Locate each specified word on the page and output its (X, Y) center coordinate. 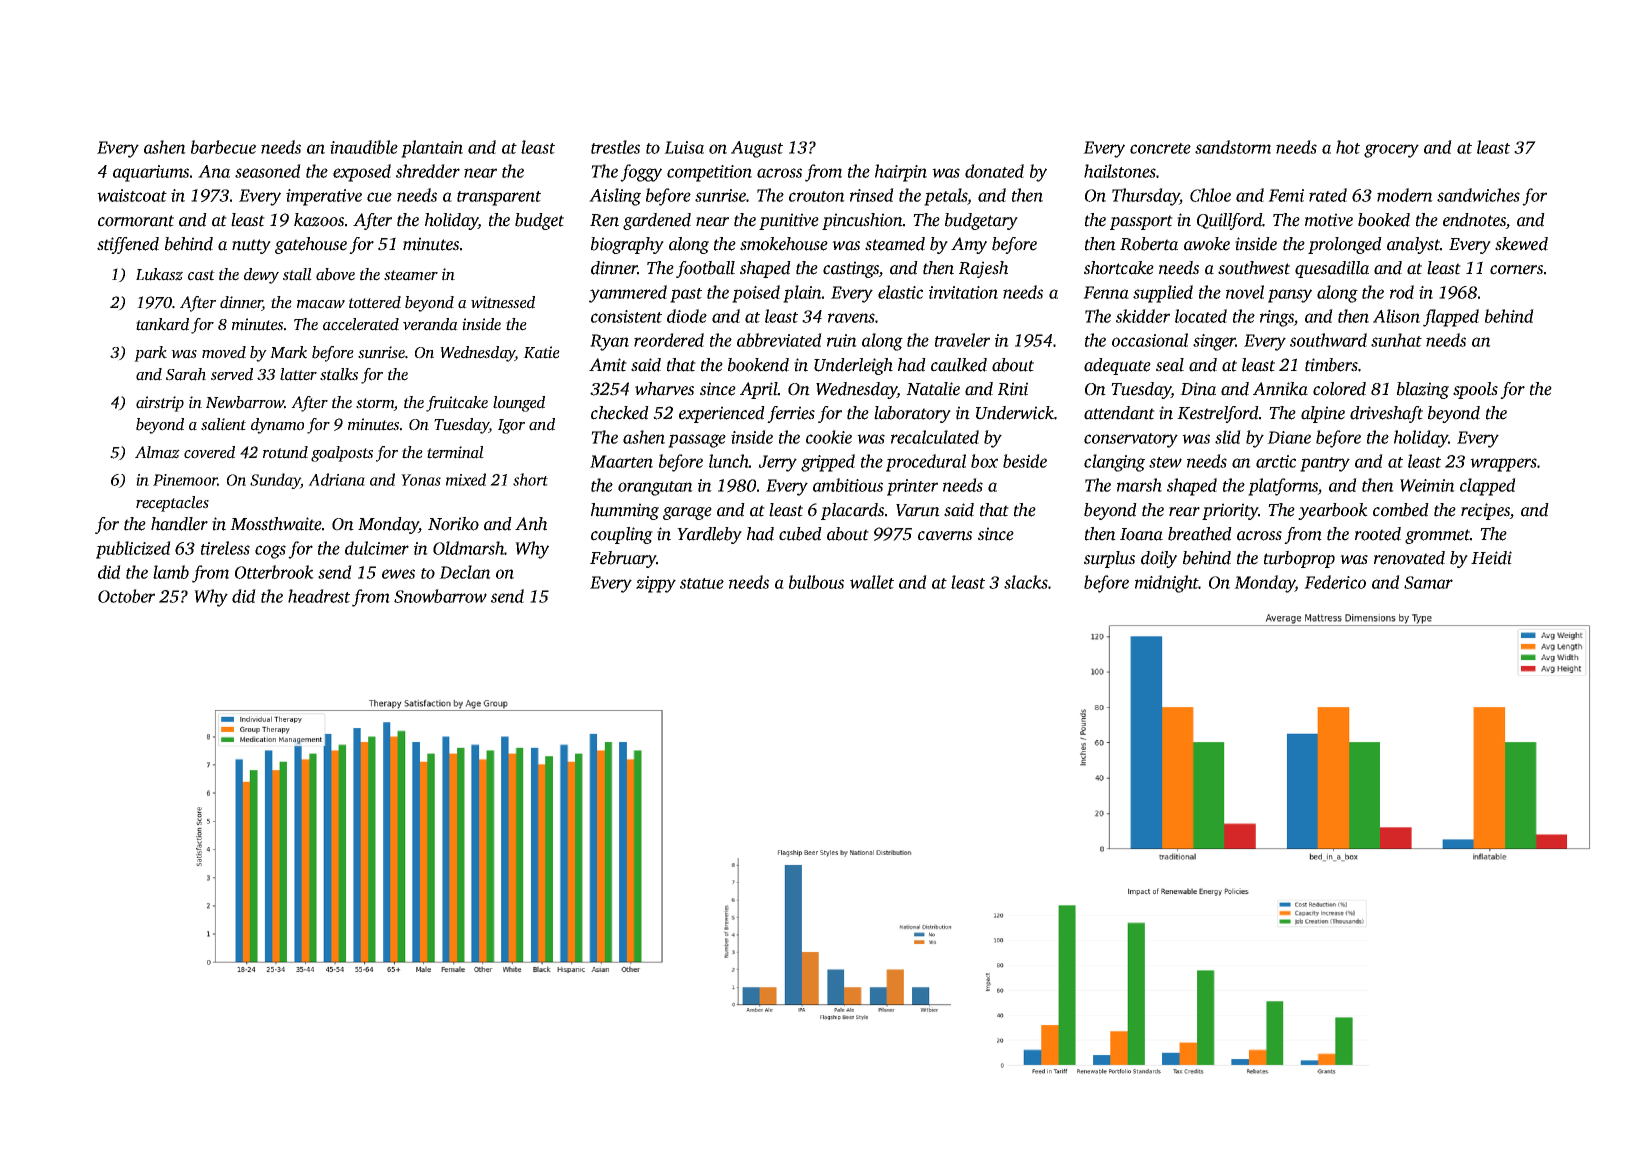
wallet (872, 582)
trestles (615, 147)
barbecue (223, 147)
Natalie (933, 389)
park (150, 354)
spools (1475, 390)
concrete (1160, 148)
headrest (319, 596)
